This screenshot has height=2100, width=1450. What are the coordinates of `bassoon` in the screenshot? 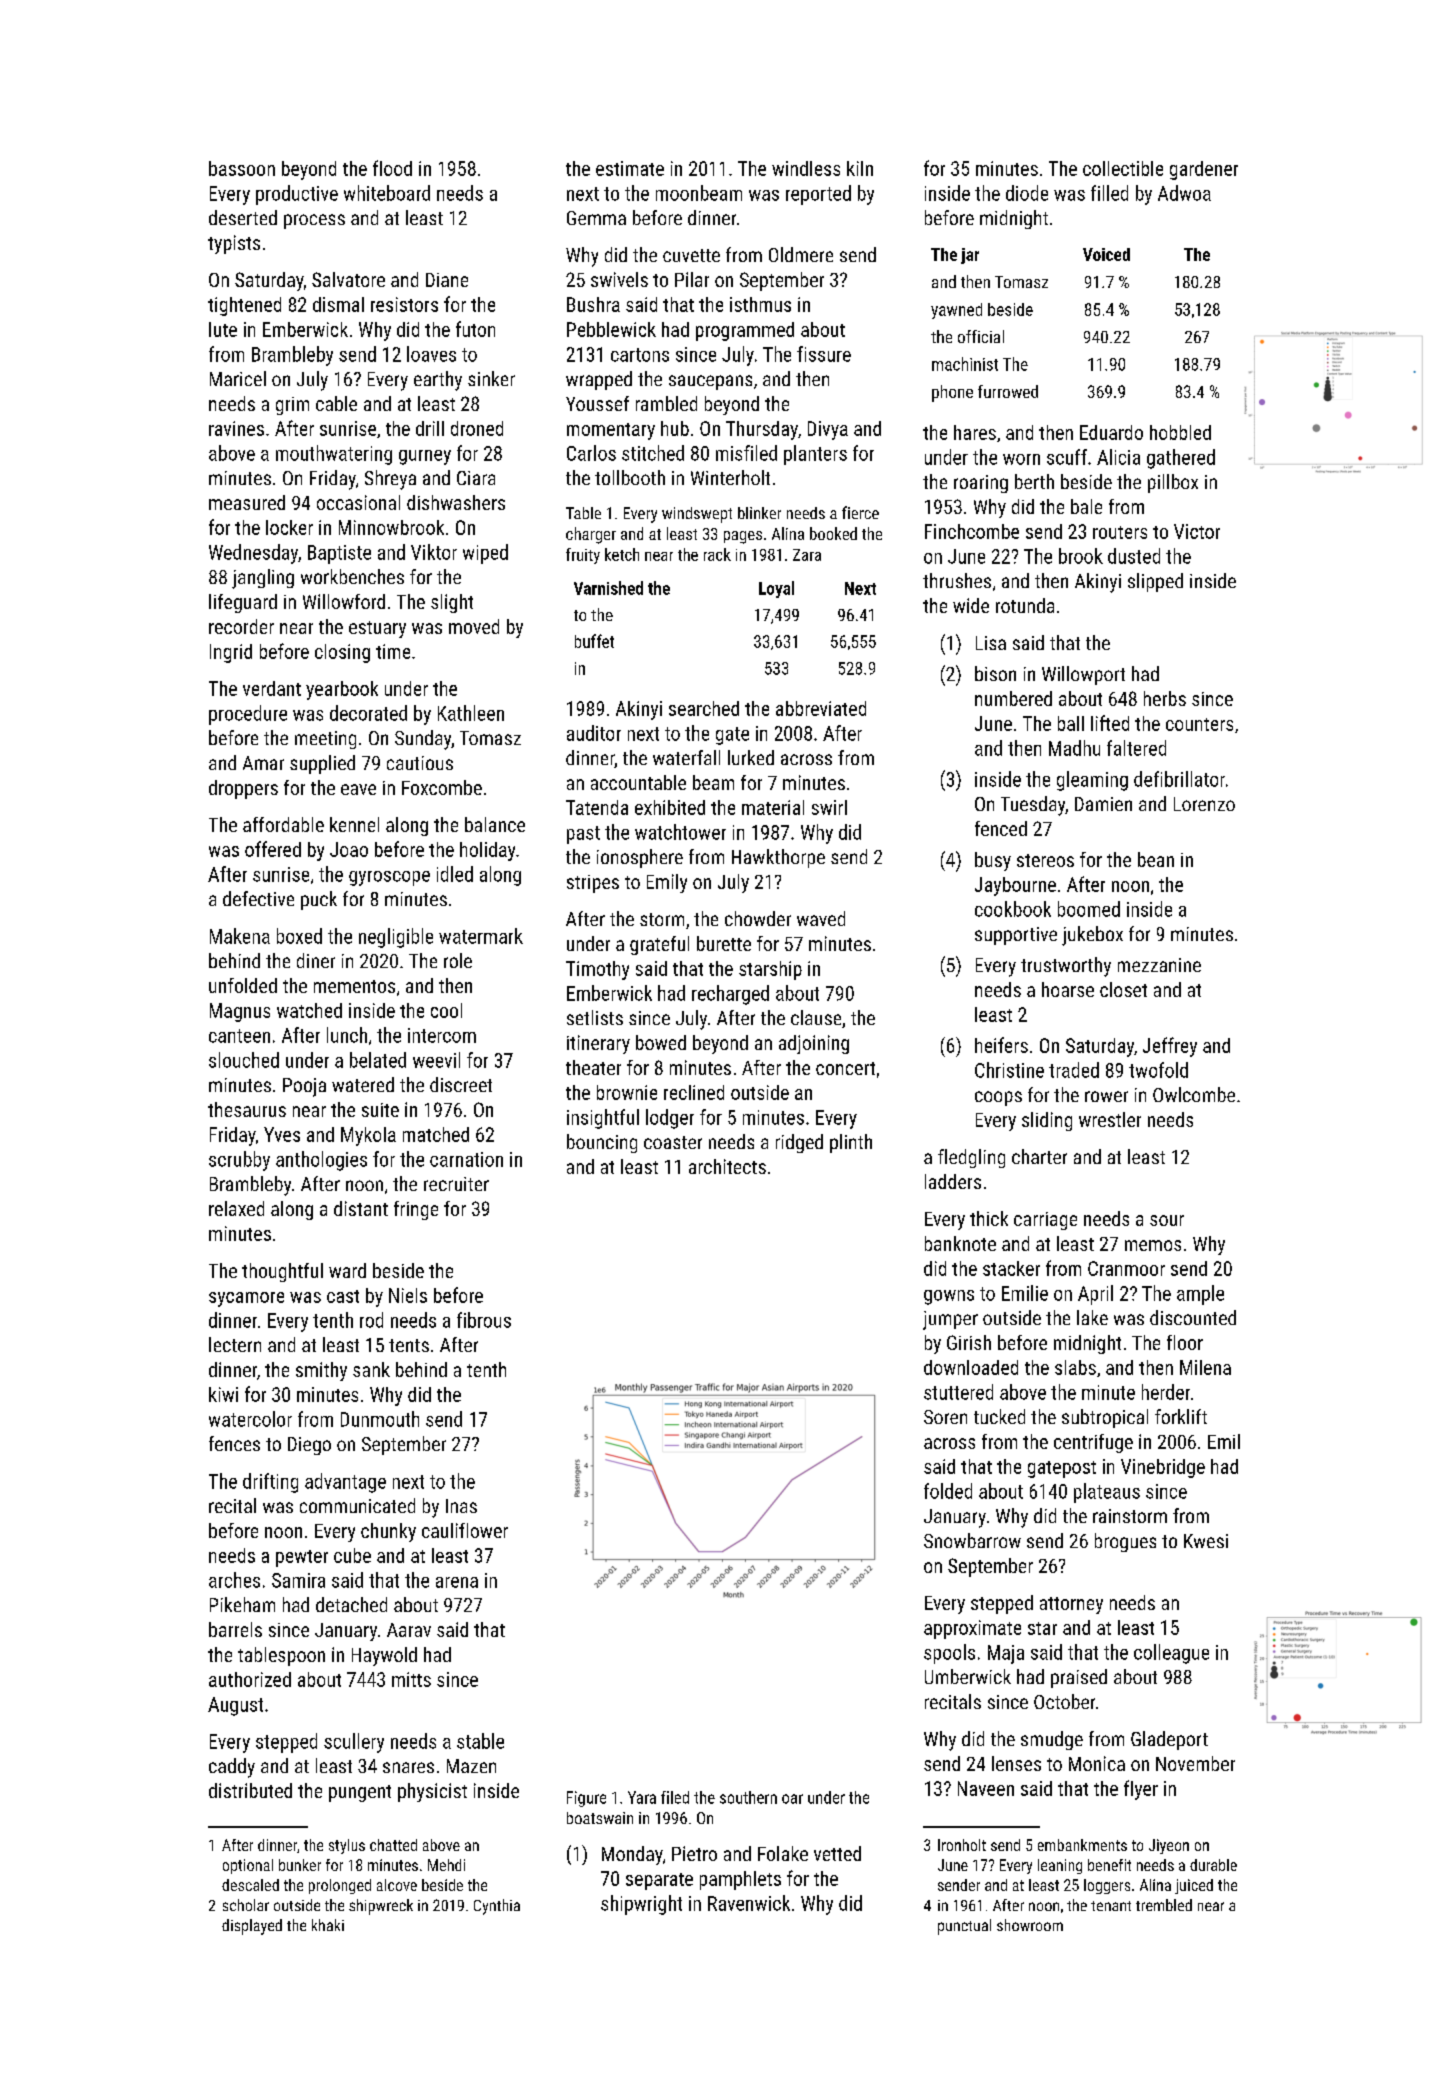 It's located at (242, 168).
